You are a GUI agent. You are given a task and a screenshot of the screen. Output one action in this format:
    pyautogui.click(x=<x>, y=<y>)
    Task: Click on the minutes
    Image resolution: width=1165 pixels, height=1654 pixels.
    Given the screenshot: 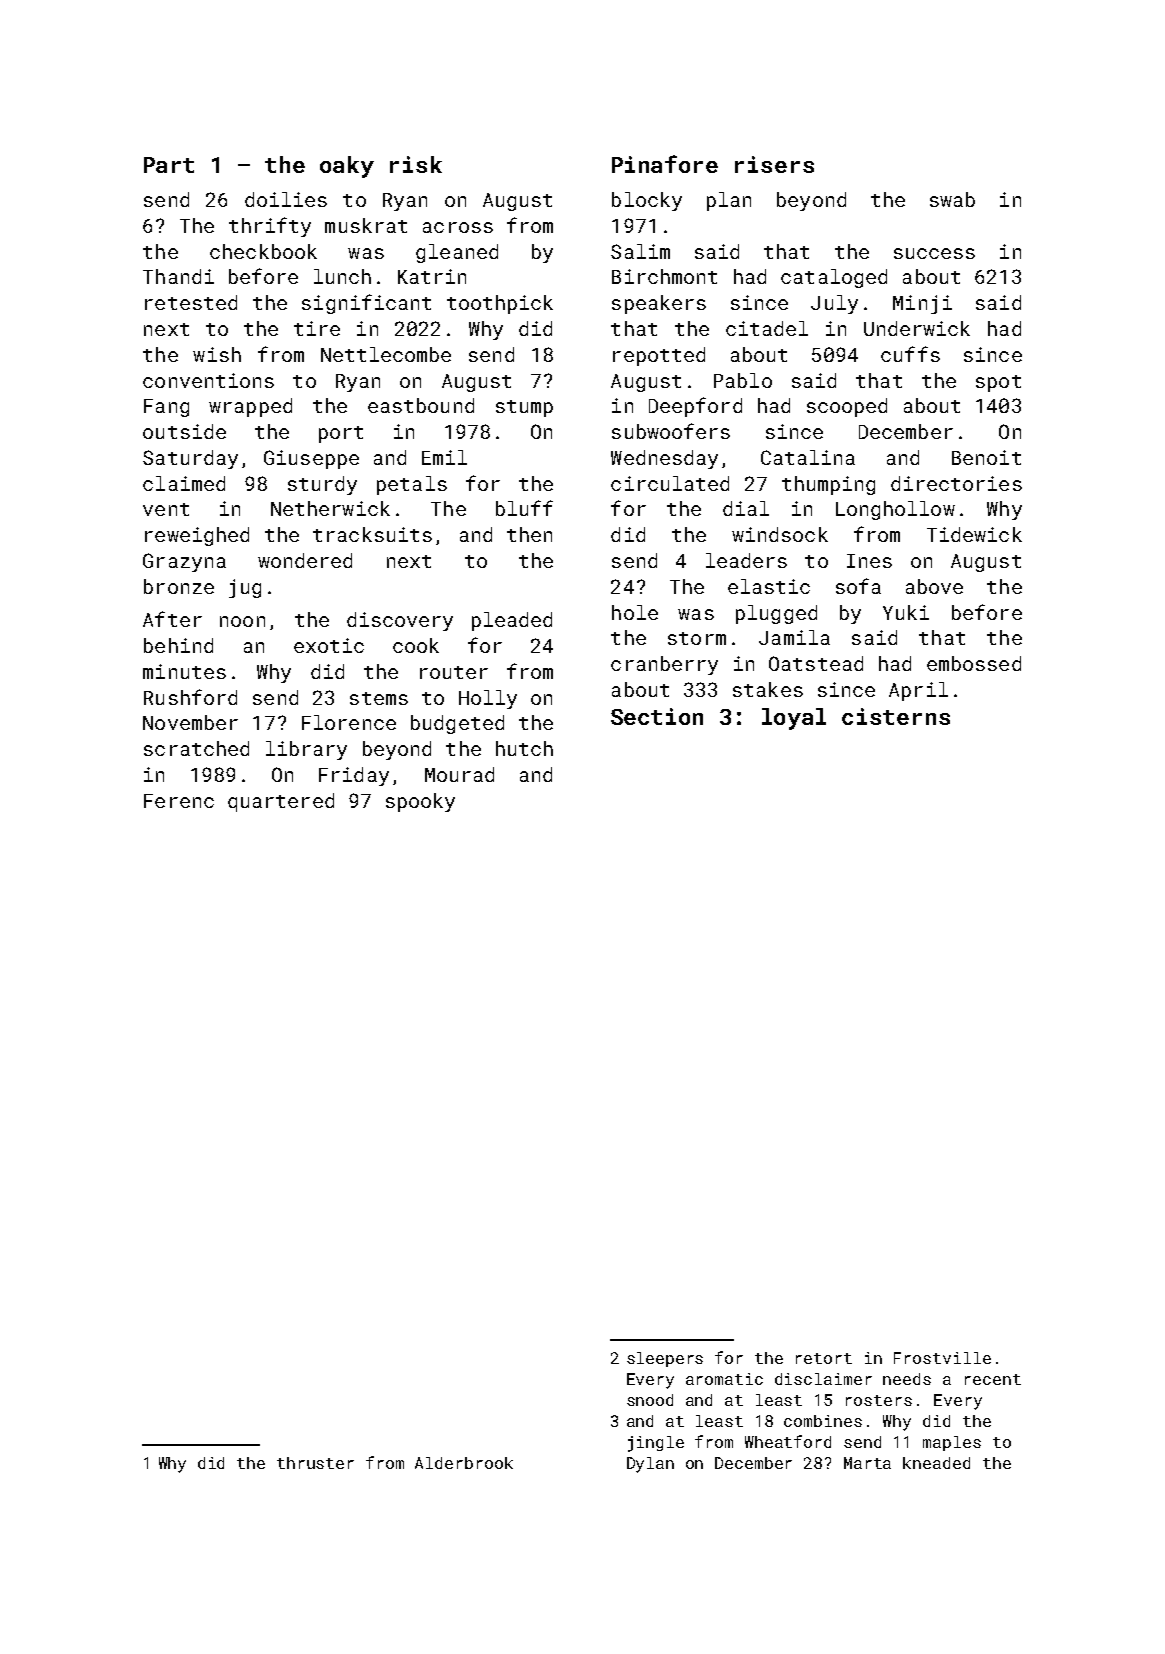 What is the action you would take?
    pyautogui.click(x=184, y=671)
